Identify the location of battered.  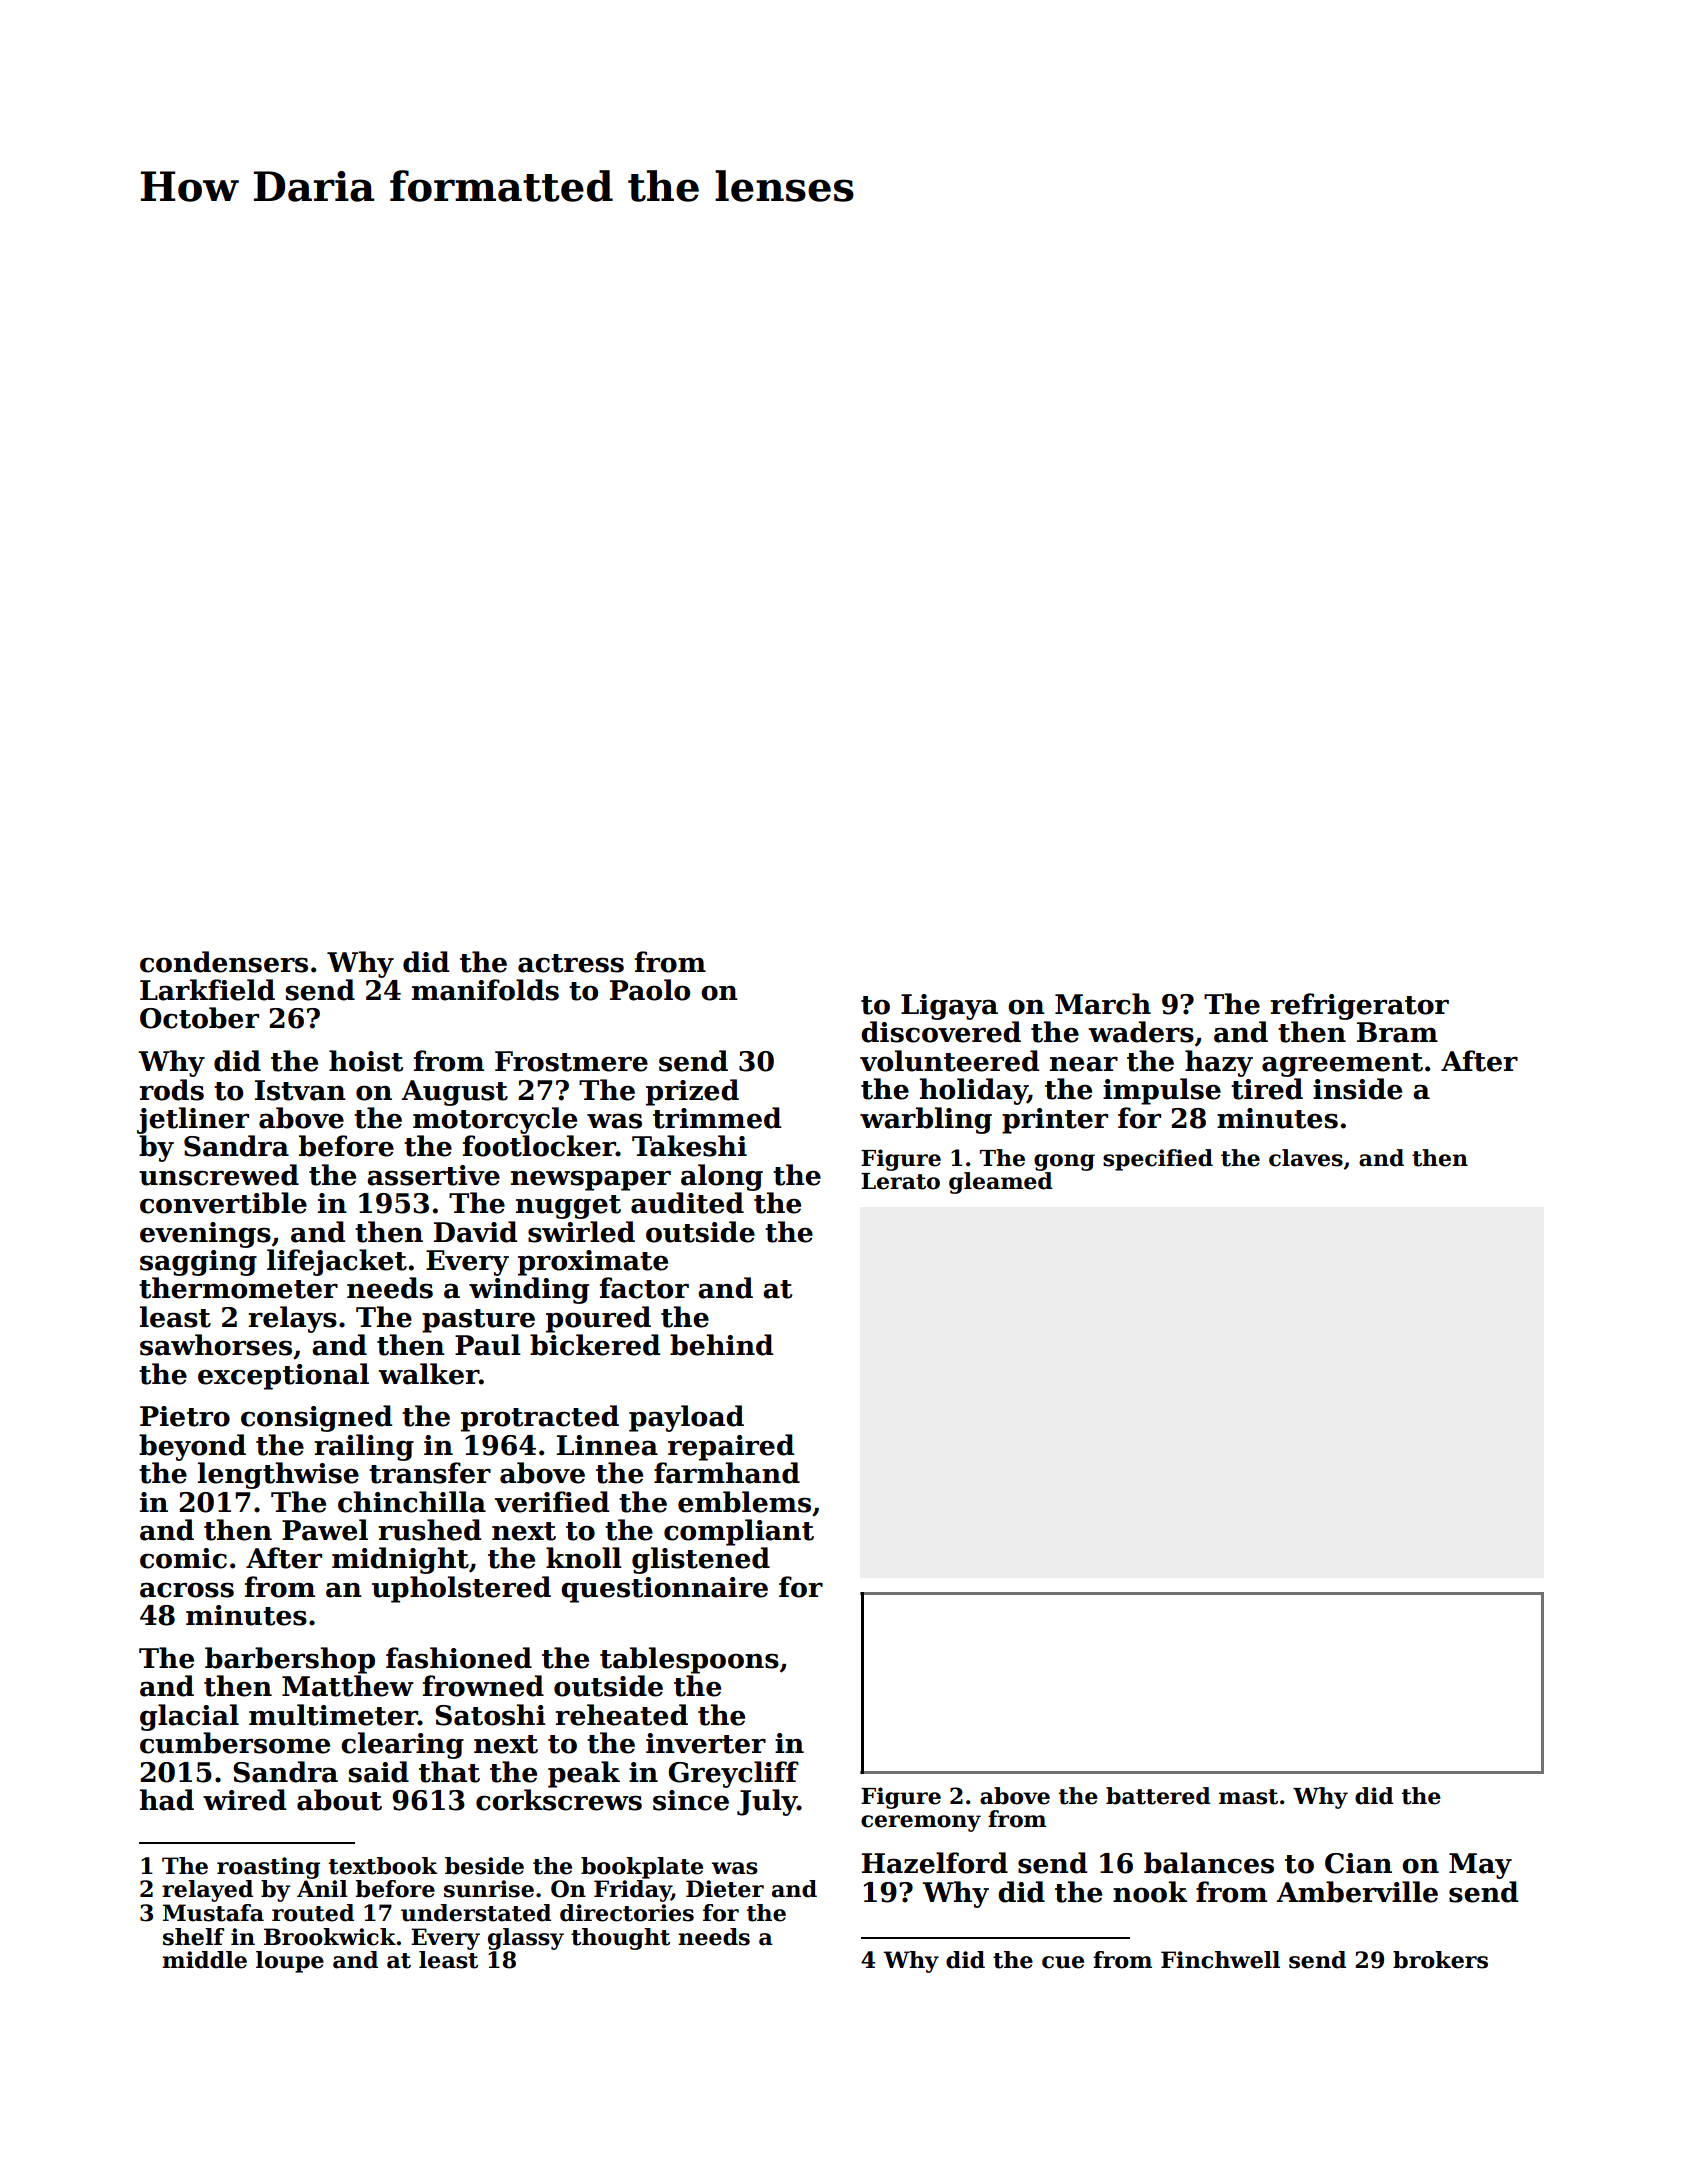
(1158, 1796).
